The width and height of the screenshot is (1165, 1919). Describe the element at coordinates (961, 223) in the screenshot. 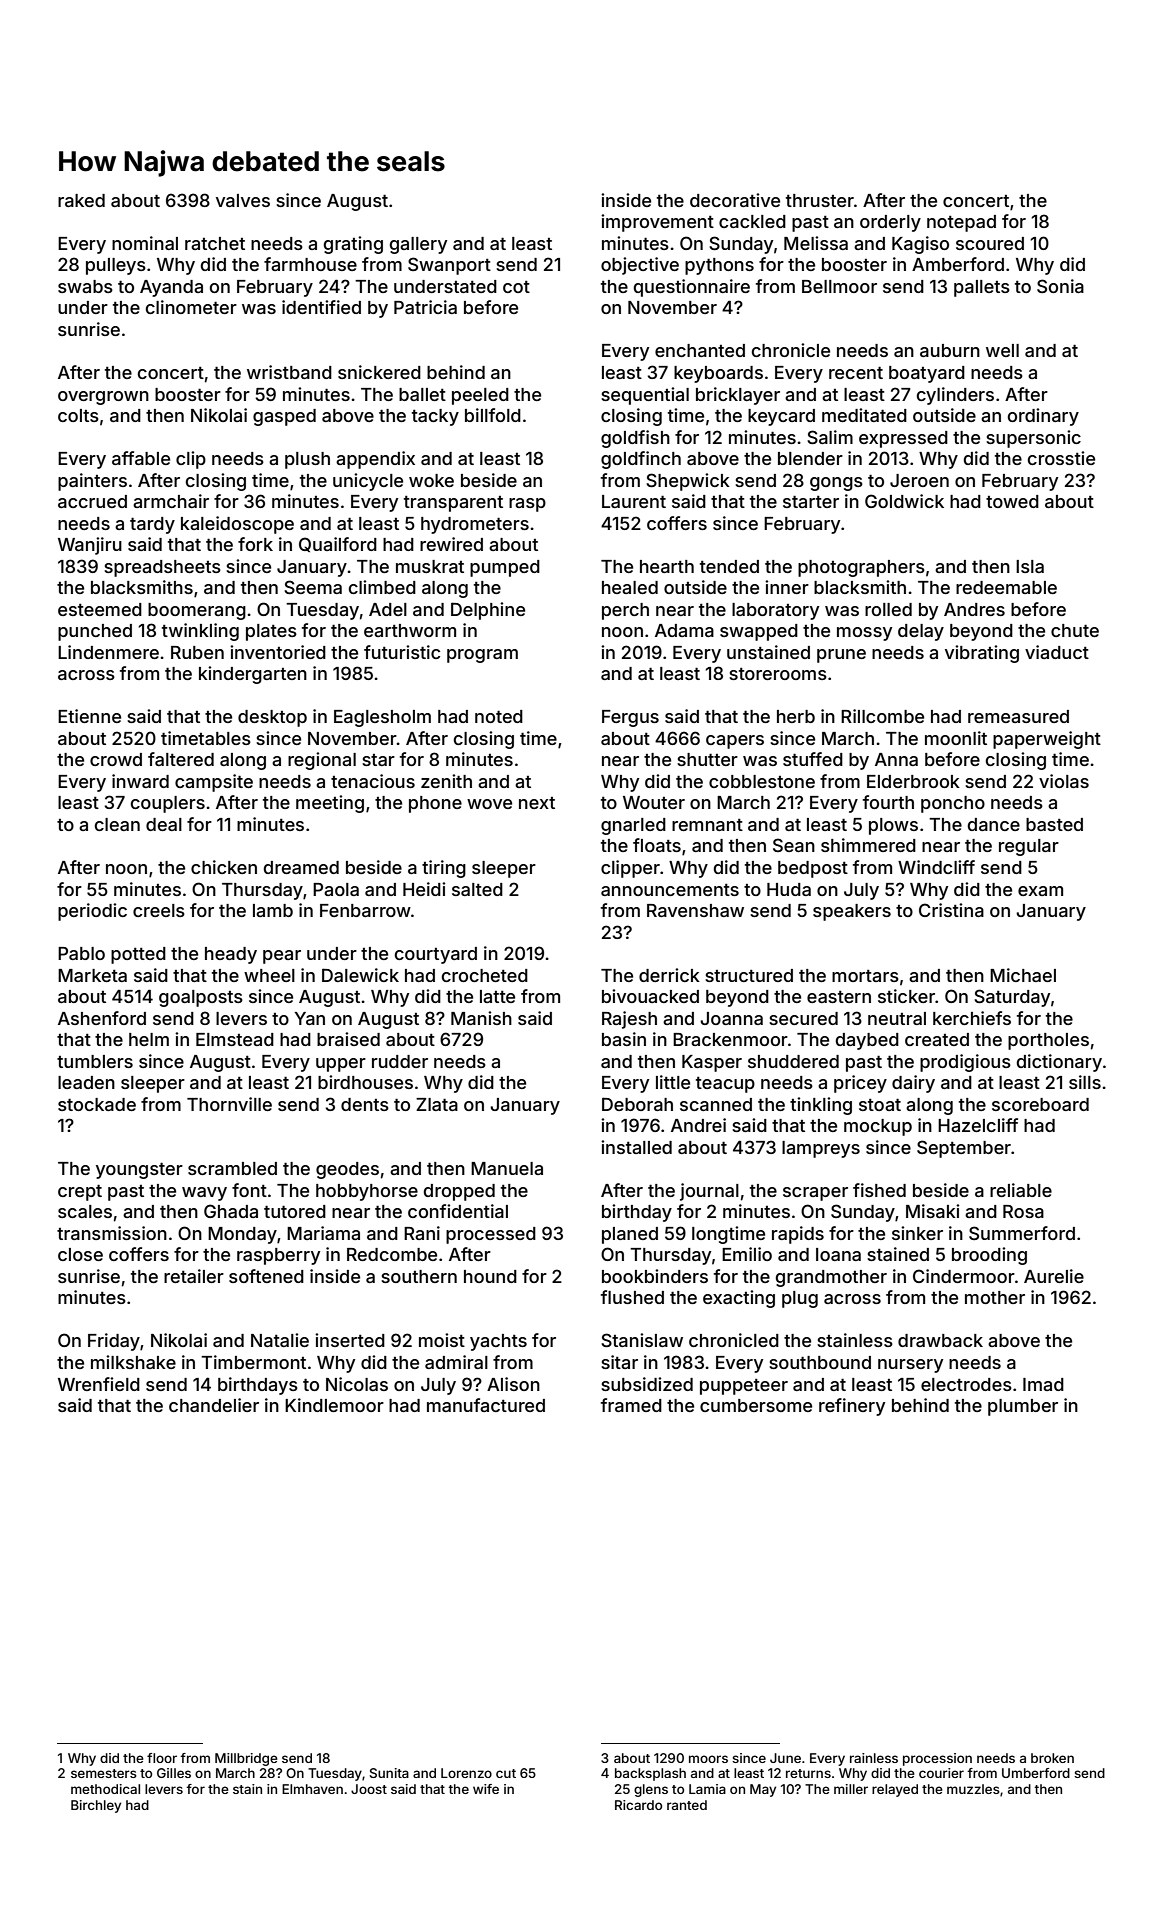

I see `notepad` at that location.
